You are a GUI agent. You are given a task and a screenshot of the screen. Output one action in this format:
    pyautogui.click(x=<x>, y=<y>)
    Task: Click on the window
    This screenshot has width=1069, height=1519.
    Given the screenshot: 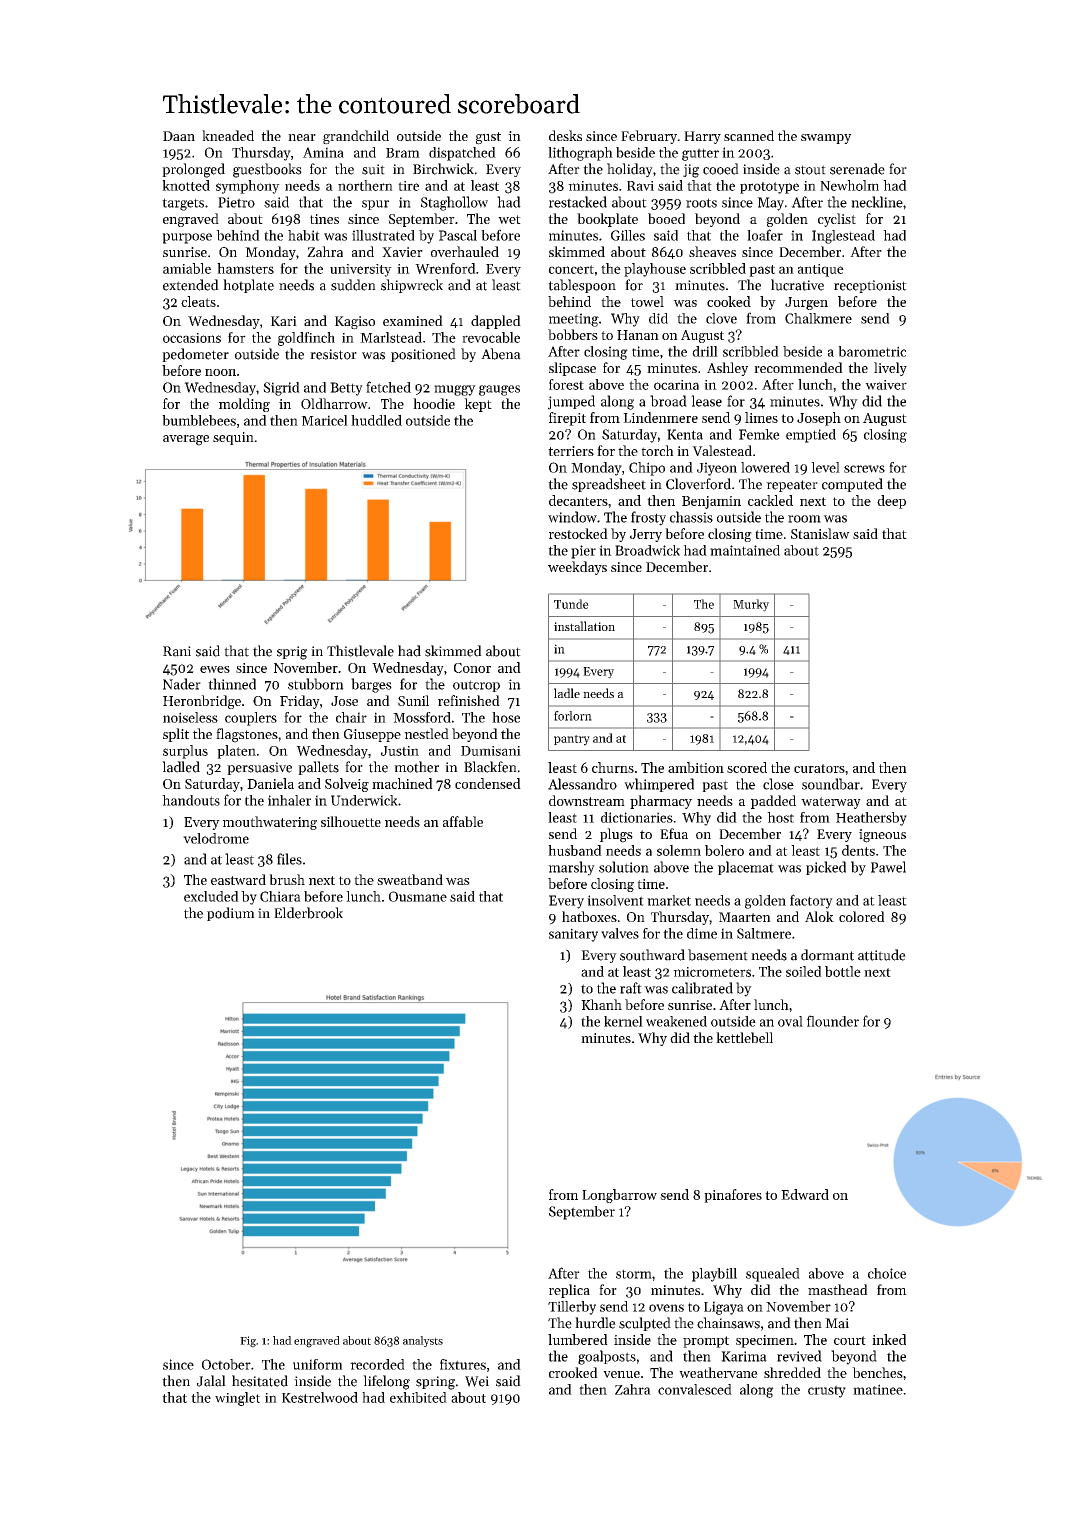 What is the action you would take?
    pyautogui.click(x=572, y=517)
